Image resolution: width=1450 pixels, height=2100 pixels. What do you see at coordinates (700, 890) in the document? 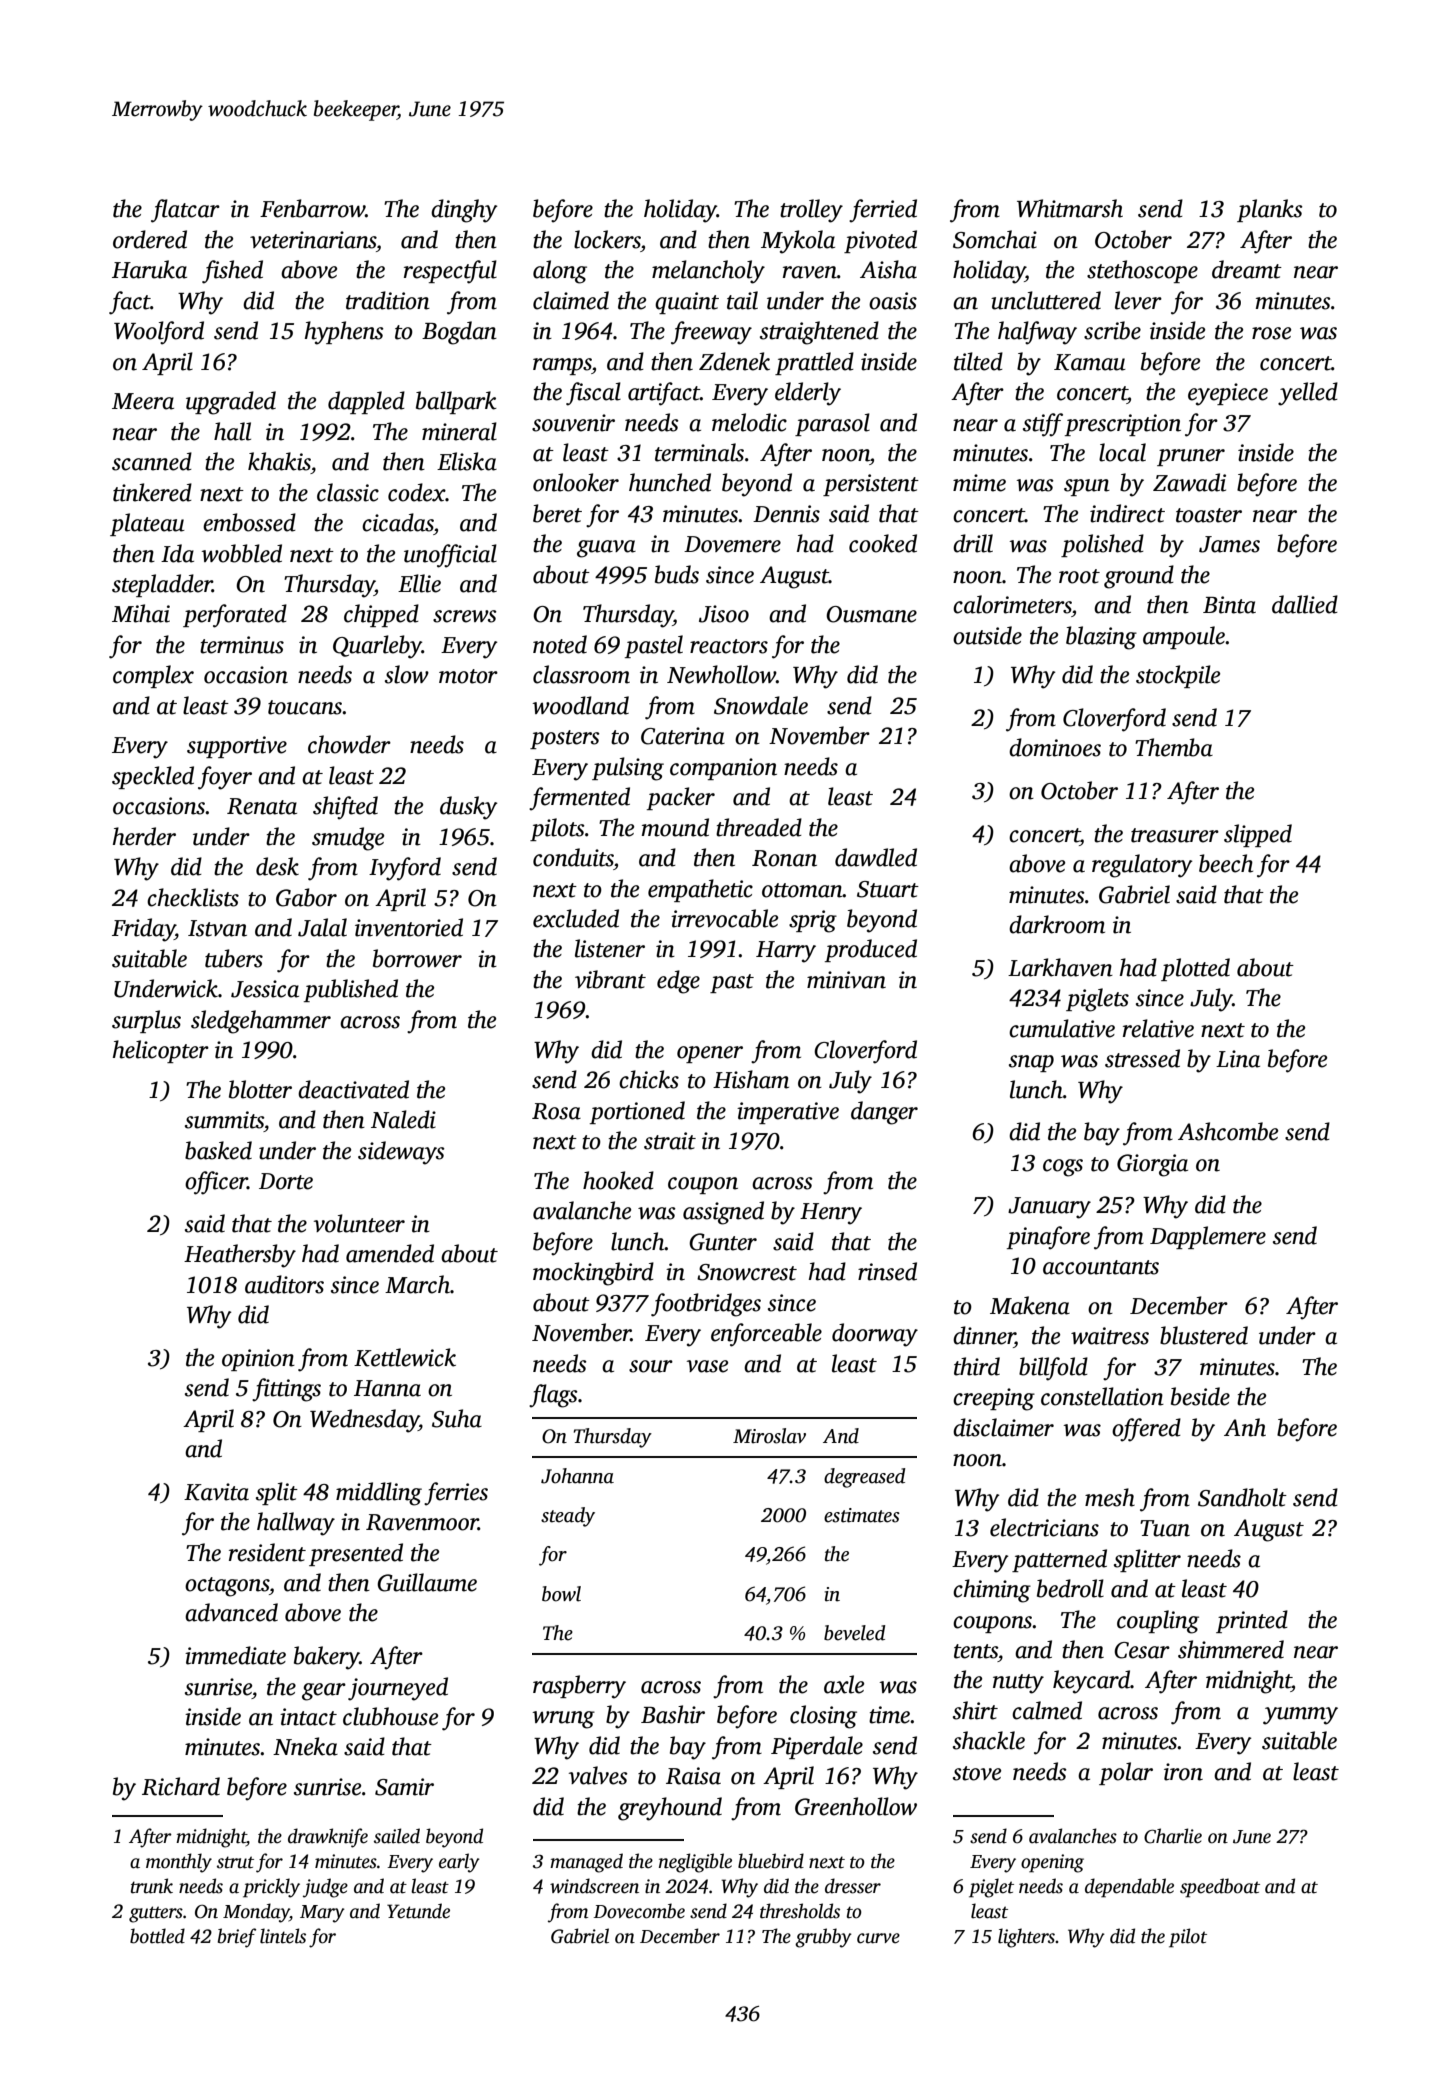
I see `empathetic` at bounding box center [700, 890].
